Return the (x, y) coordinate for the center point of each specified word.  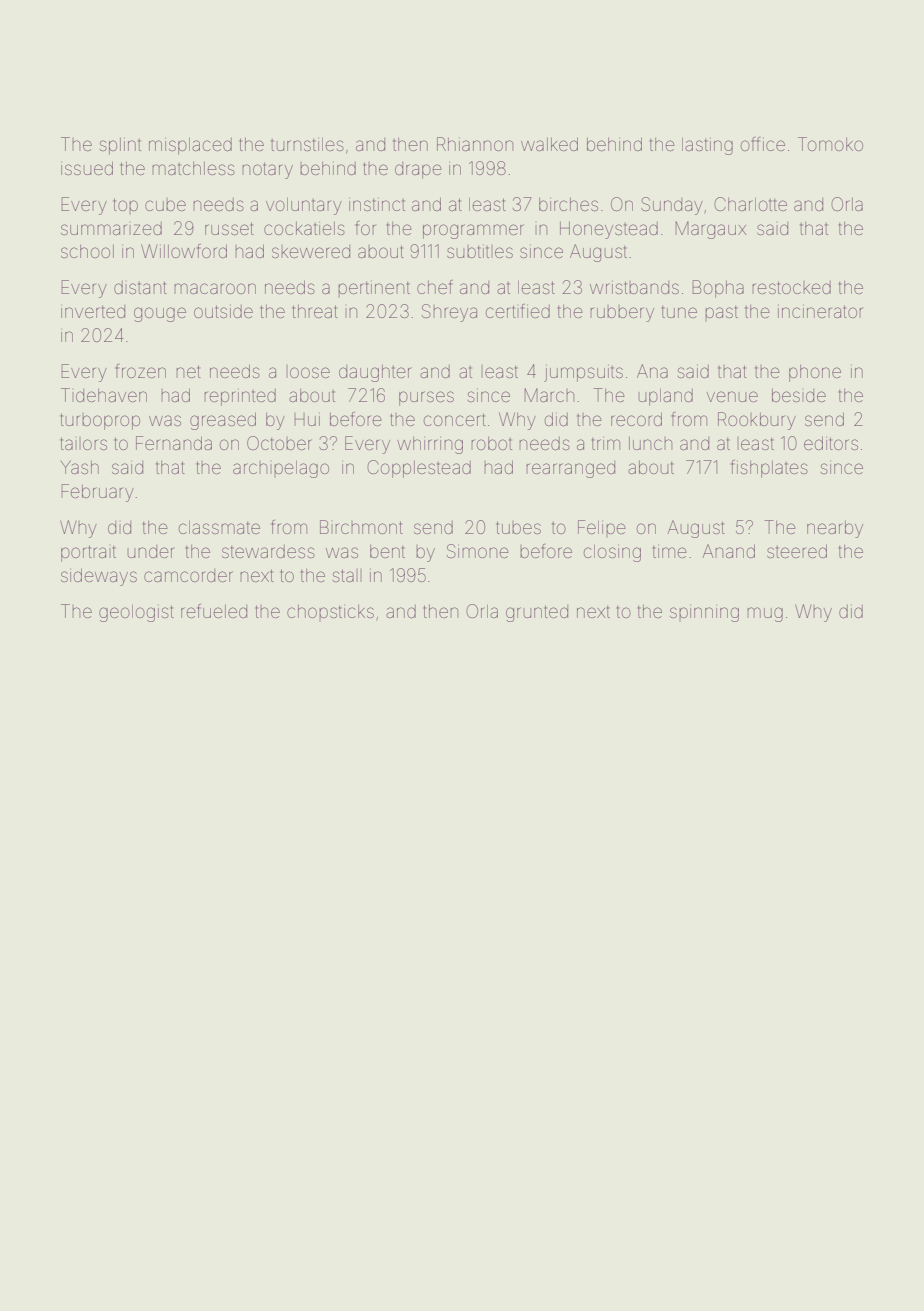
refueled (214, 611)
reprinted (240, 397)
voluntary (304, 206)
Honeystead (609, 230)
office (763, 144)
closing (612, 553)
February (97, 493)
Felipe (602, 528)
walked (549, 144)
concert (455, 419)
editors (831, 443)
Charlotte (750, 204)
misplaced (190, 146)
